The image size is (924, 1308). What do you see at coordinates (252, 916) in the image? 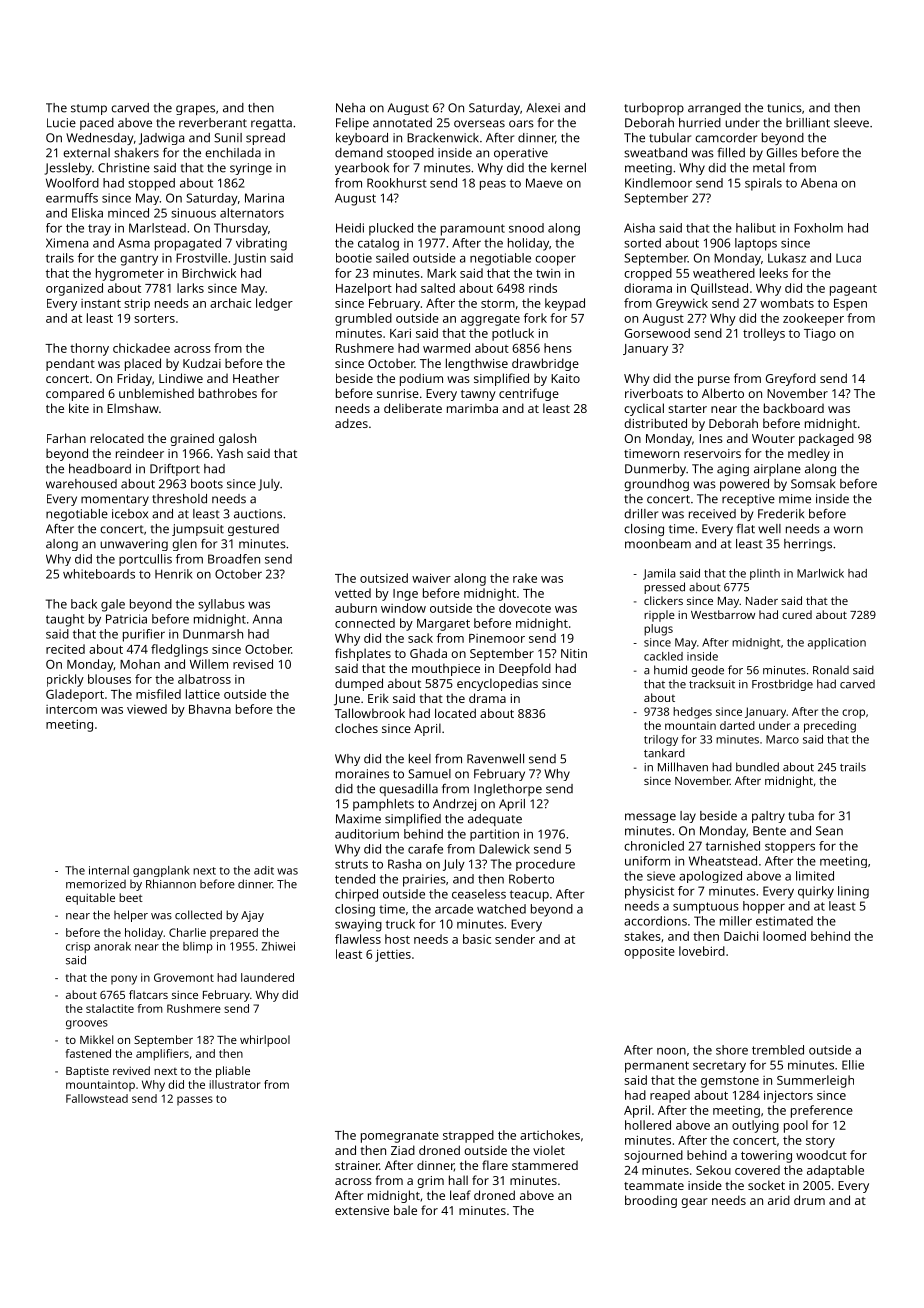
I see `Ajay` at bounding box center [252, 916].
